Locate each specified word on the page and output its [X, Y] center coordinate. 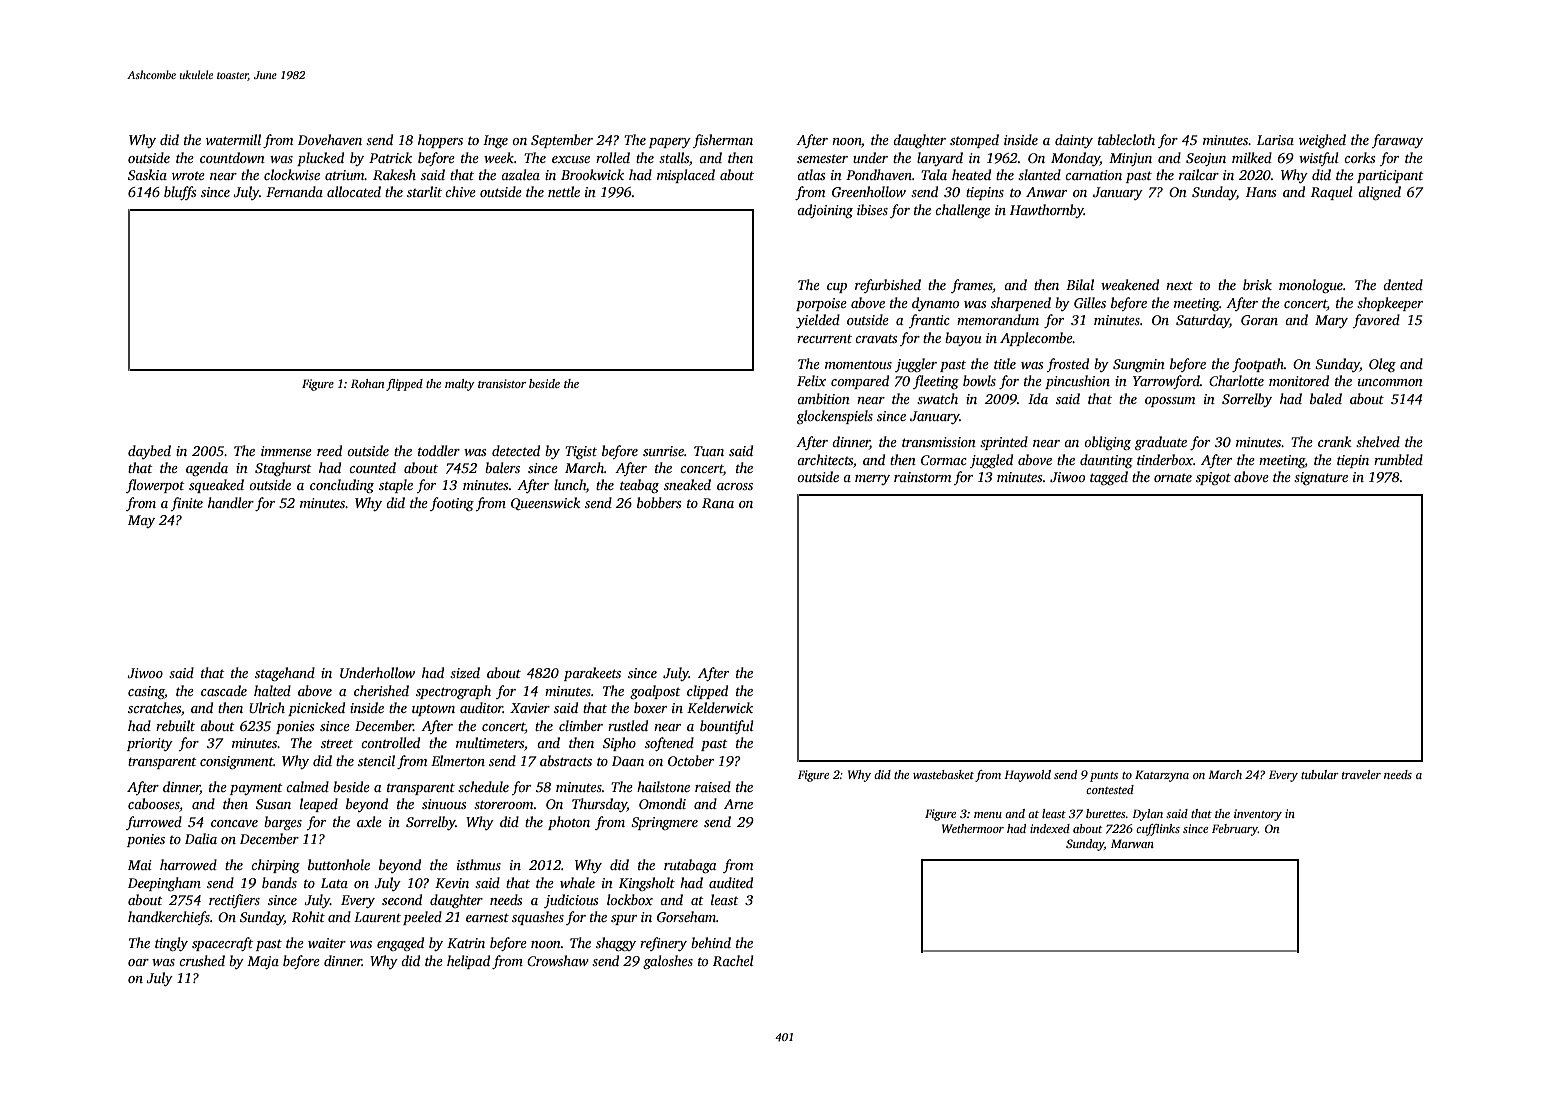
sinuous [444, 804]
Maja [263, 962]
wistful [1319, 159]
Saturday [1203, 321]
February [1235, 830]
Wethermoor [973, 828]
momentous [858, 364]
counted [372, 467]
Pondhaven [879, 174]
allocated [354, 191]
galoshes [668, 962]
